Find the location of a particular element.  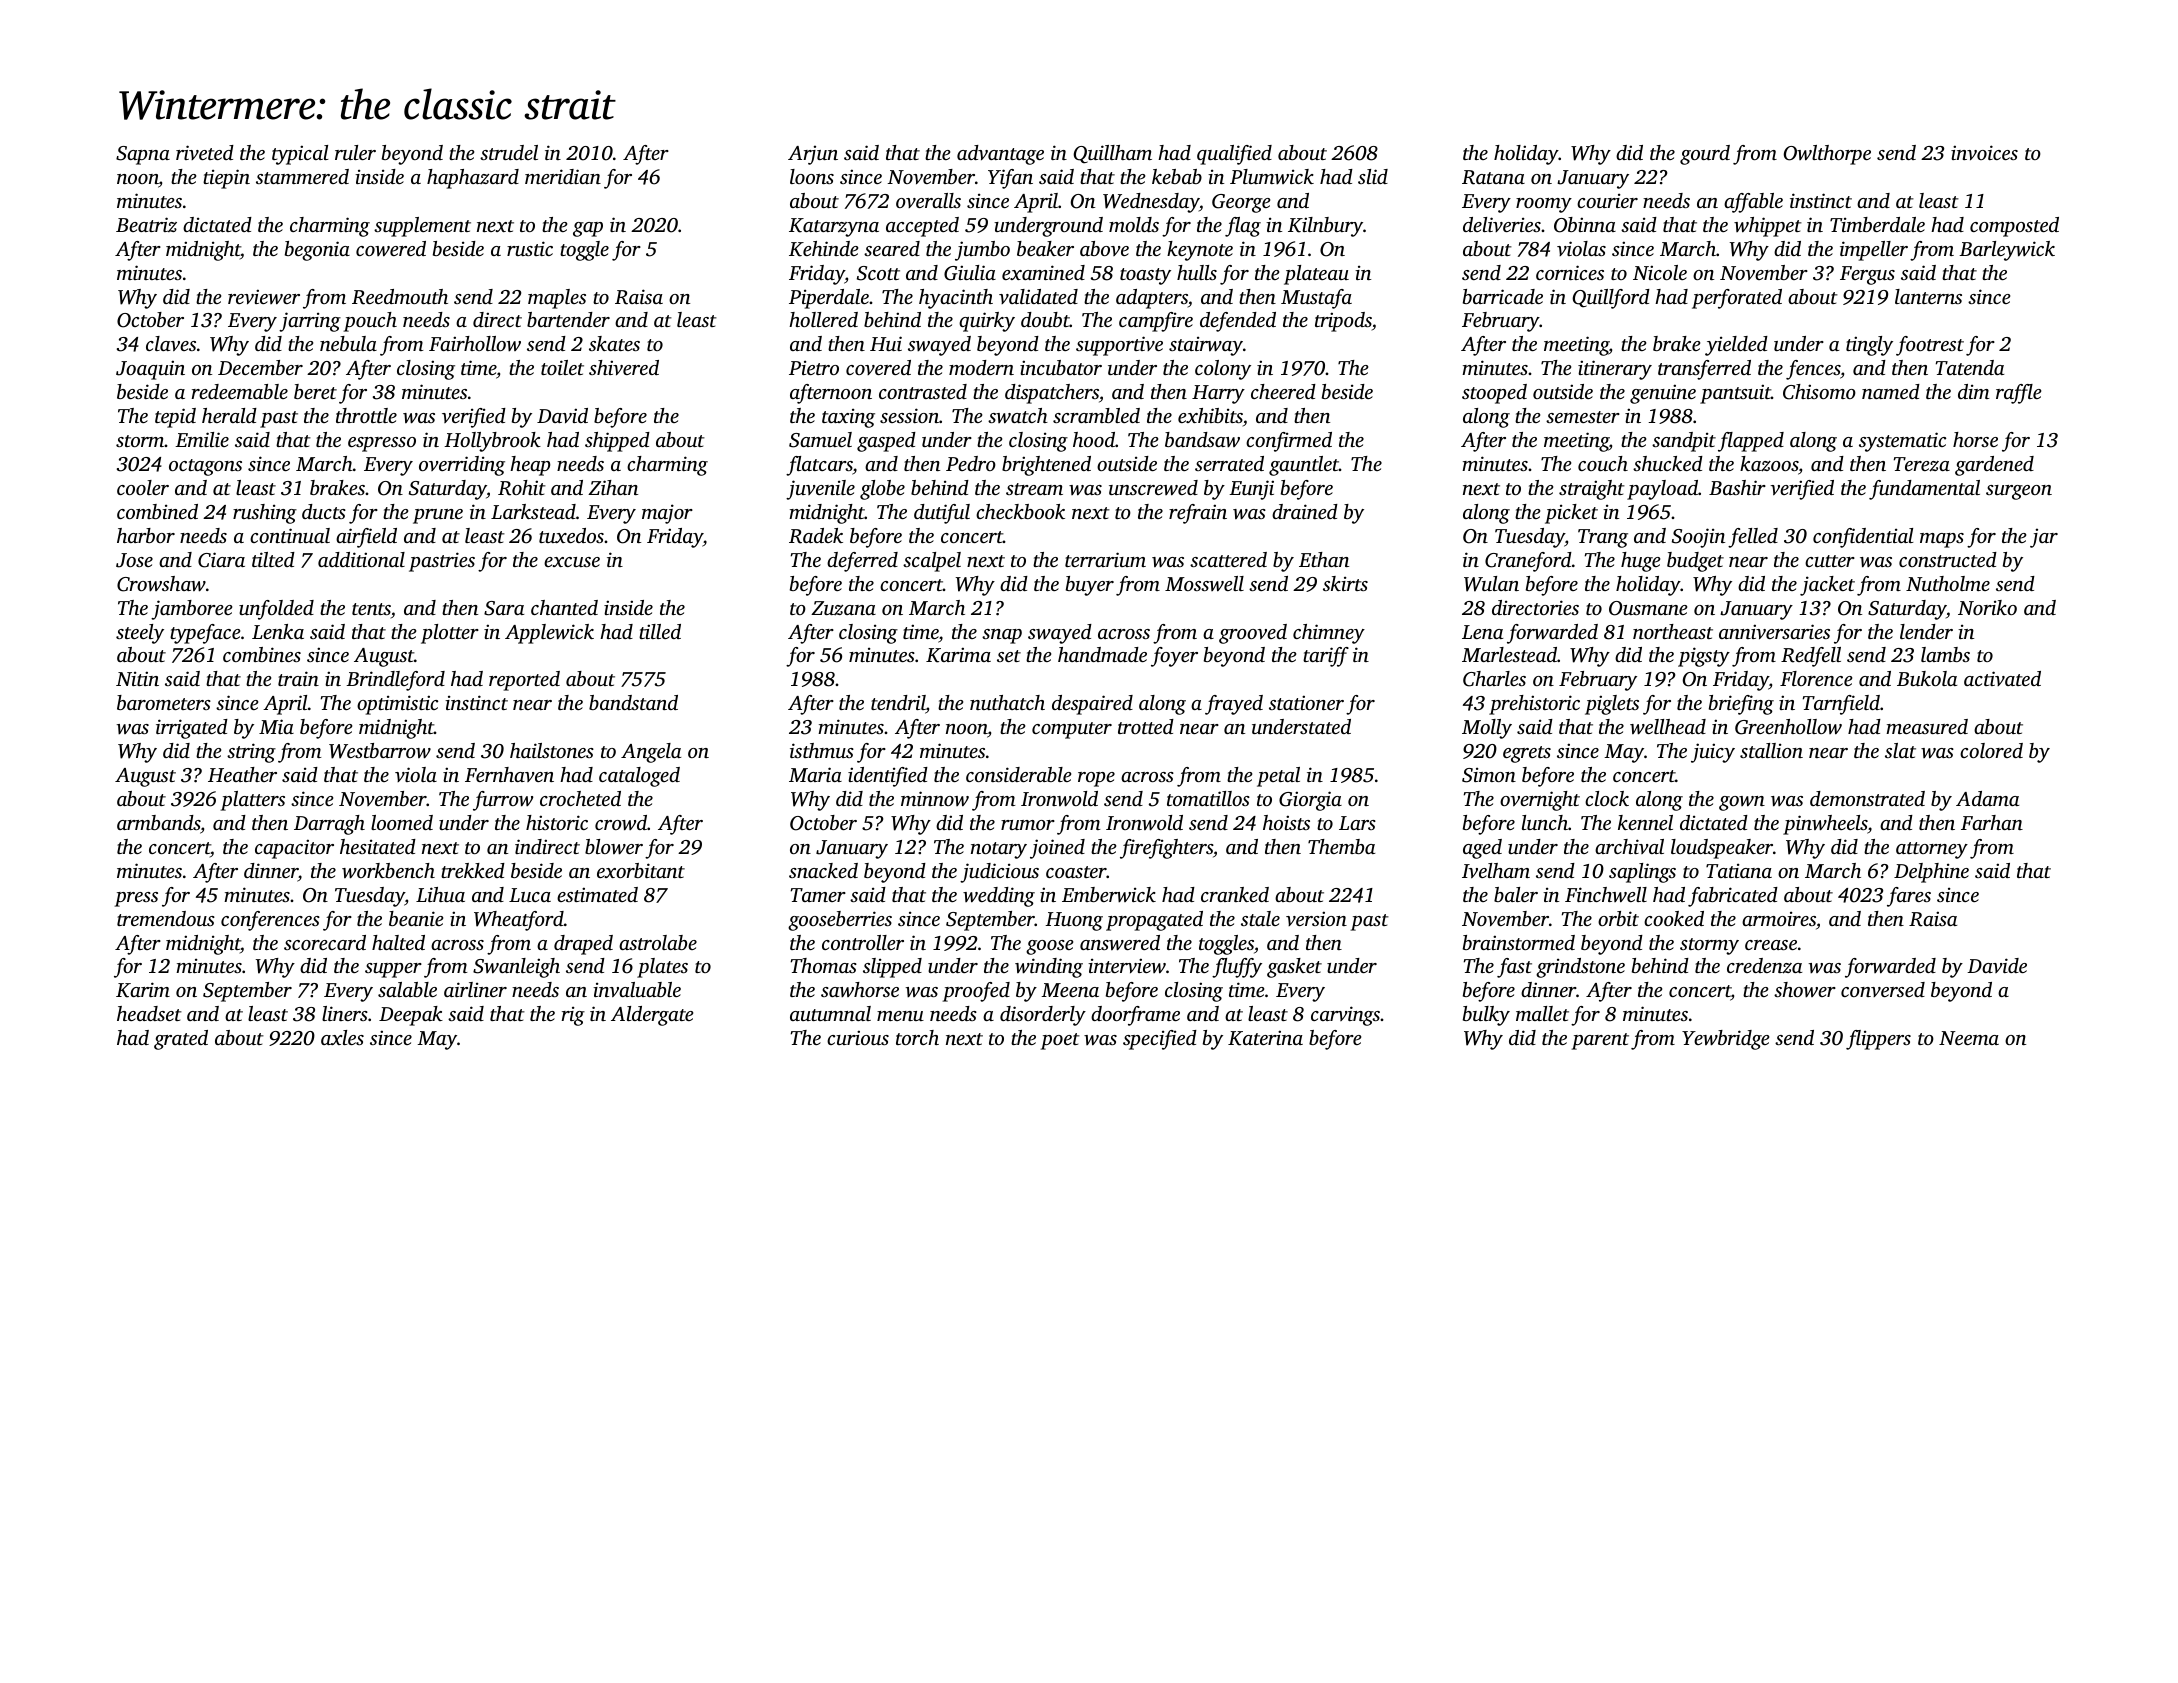

keynote is located at coordinates (1200, 251).
